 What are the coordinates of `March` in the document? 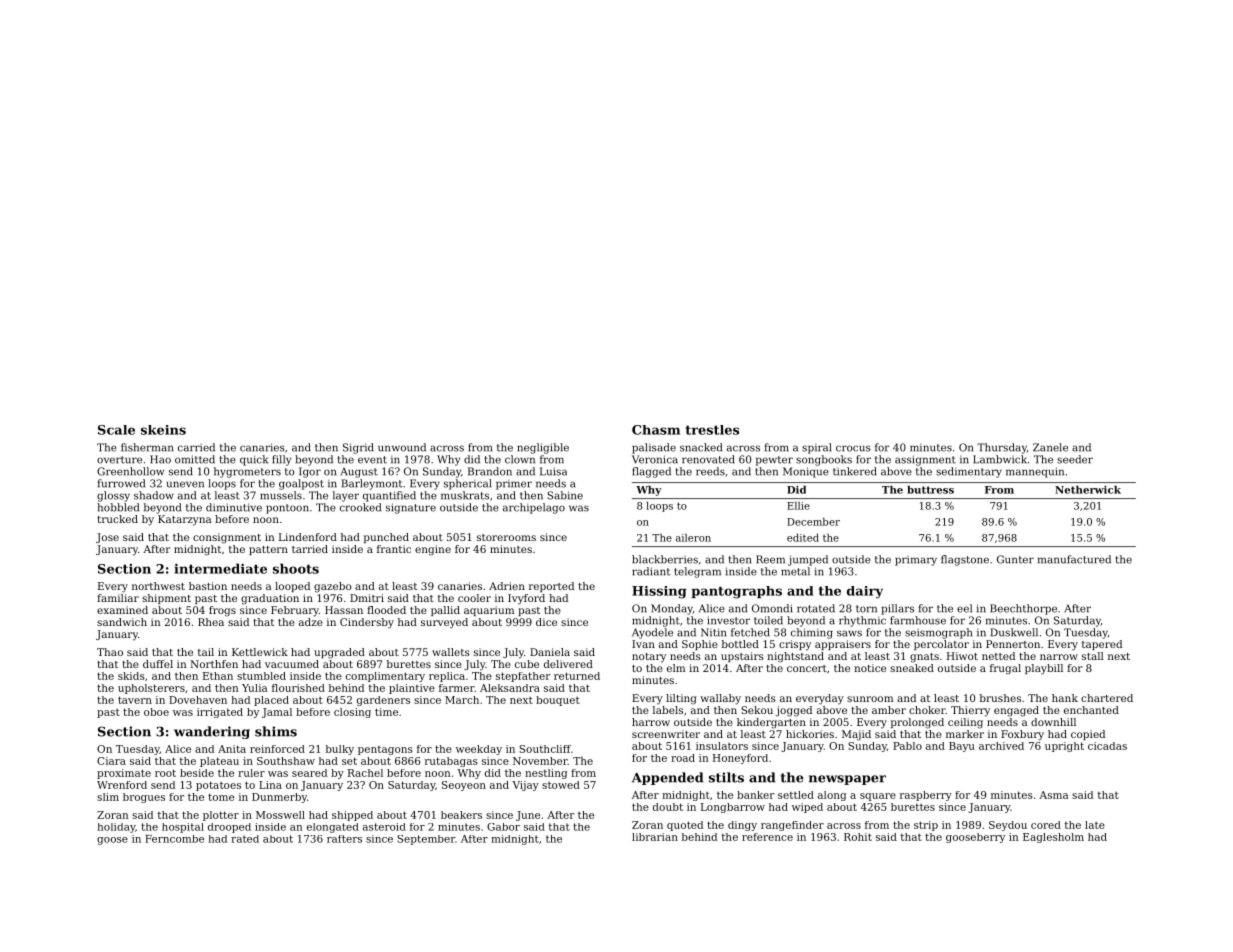 It's located at (462, 700).
